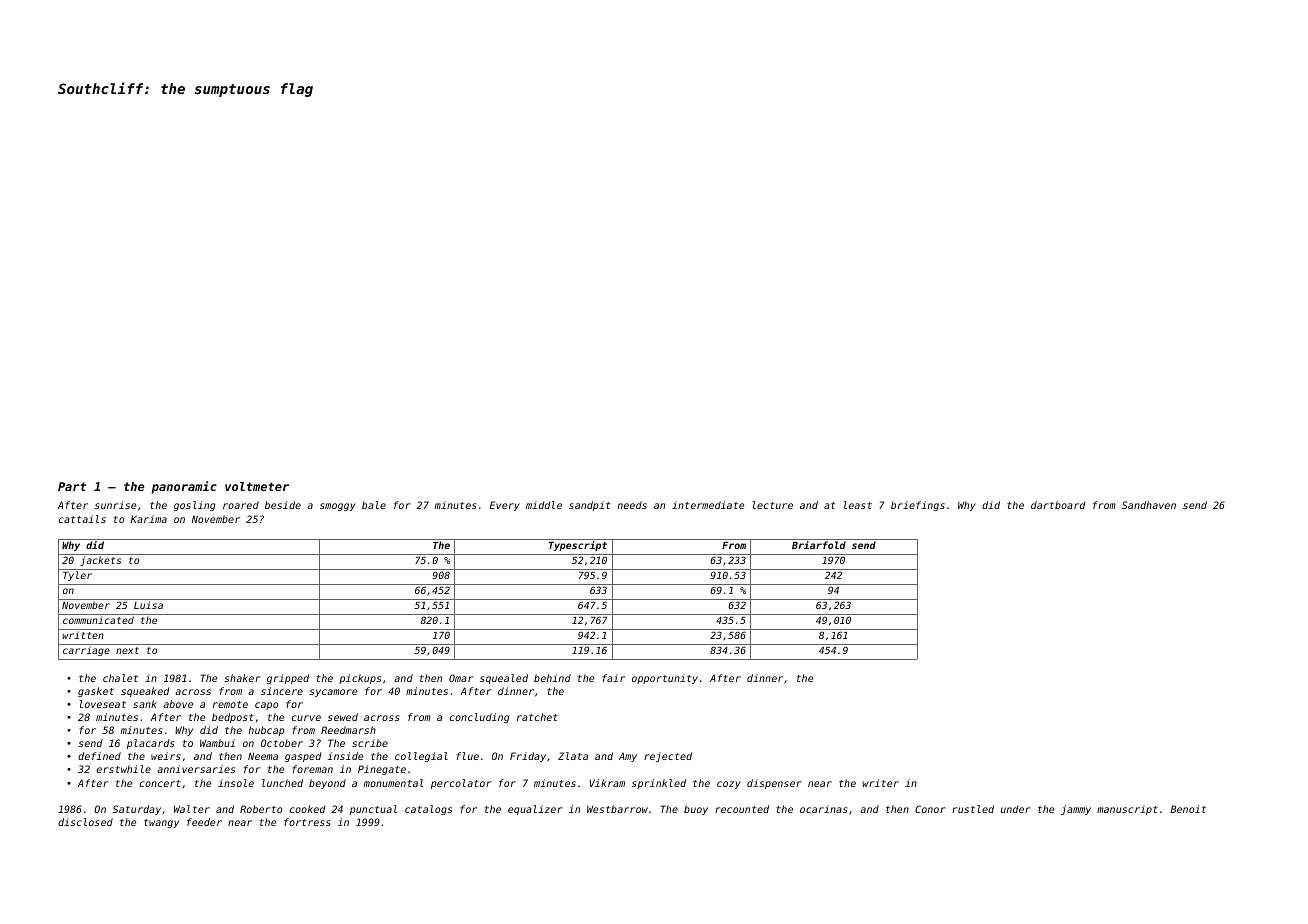 The image size is (1308, 924). I want to click on dartboard, so click(1058, 505).
